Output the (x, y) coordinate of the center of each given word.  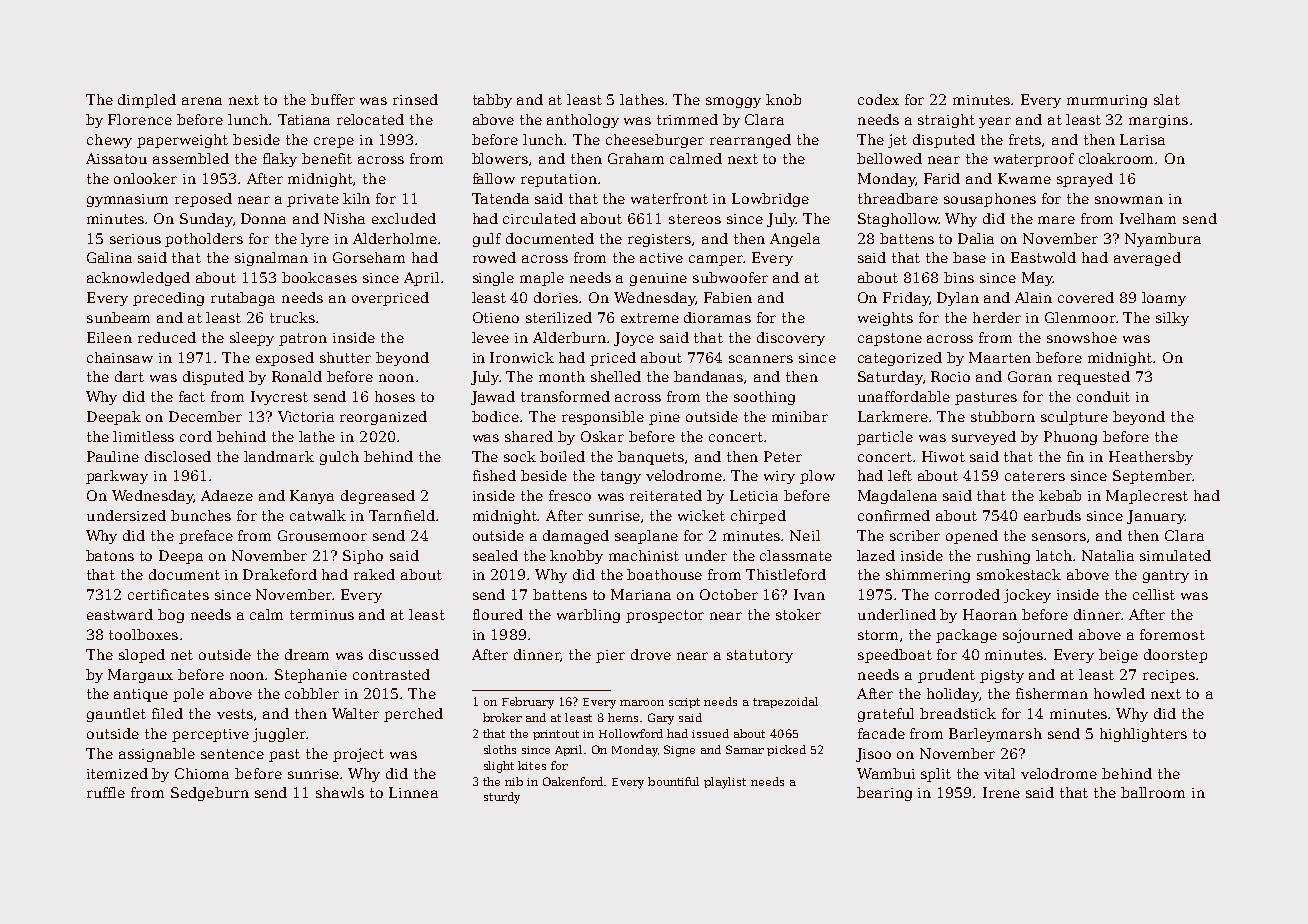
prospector (665, 616)
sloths (500, 749)
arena (202, 101)
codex (878, 99)
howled (1119, 693)
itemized (117, 773)
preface (206, 537)
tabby (492, 101)
